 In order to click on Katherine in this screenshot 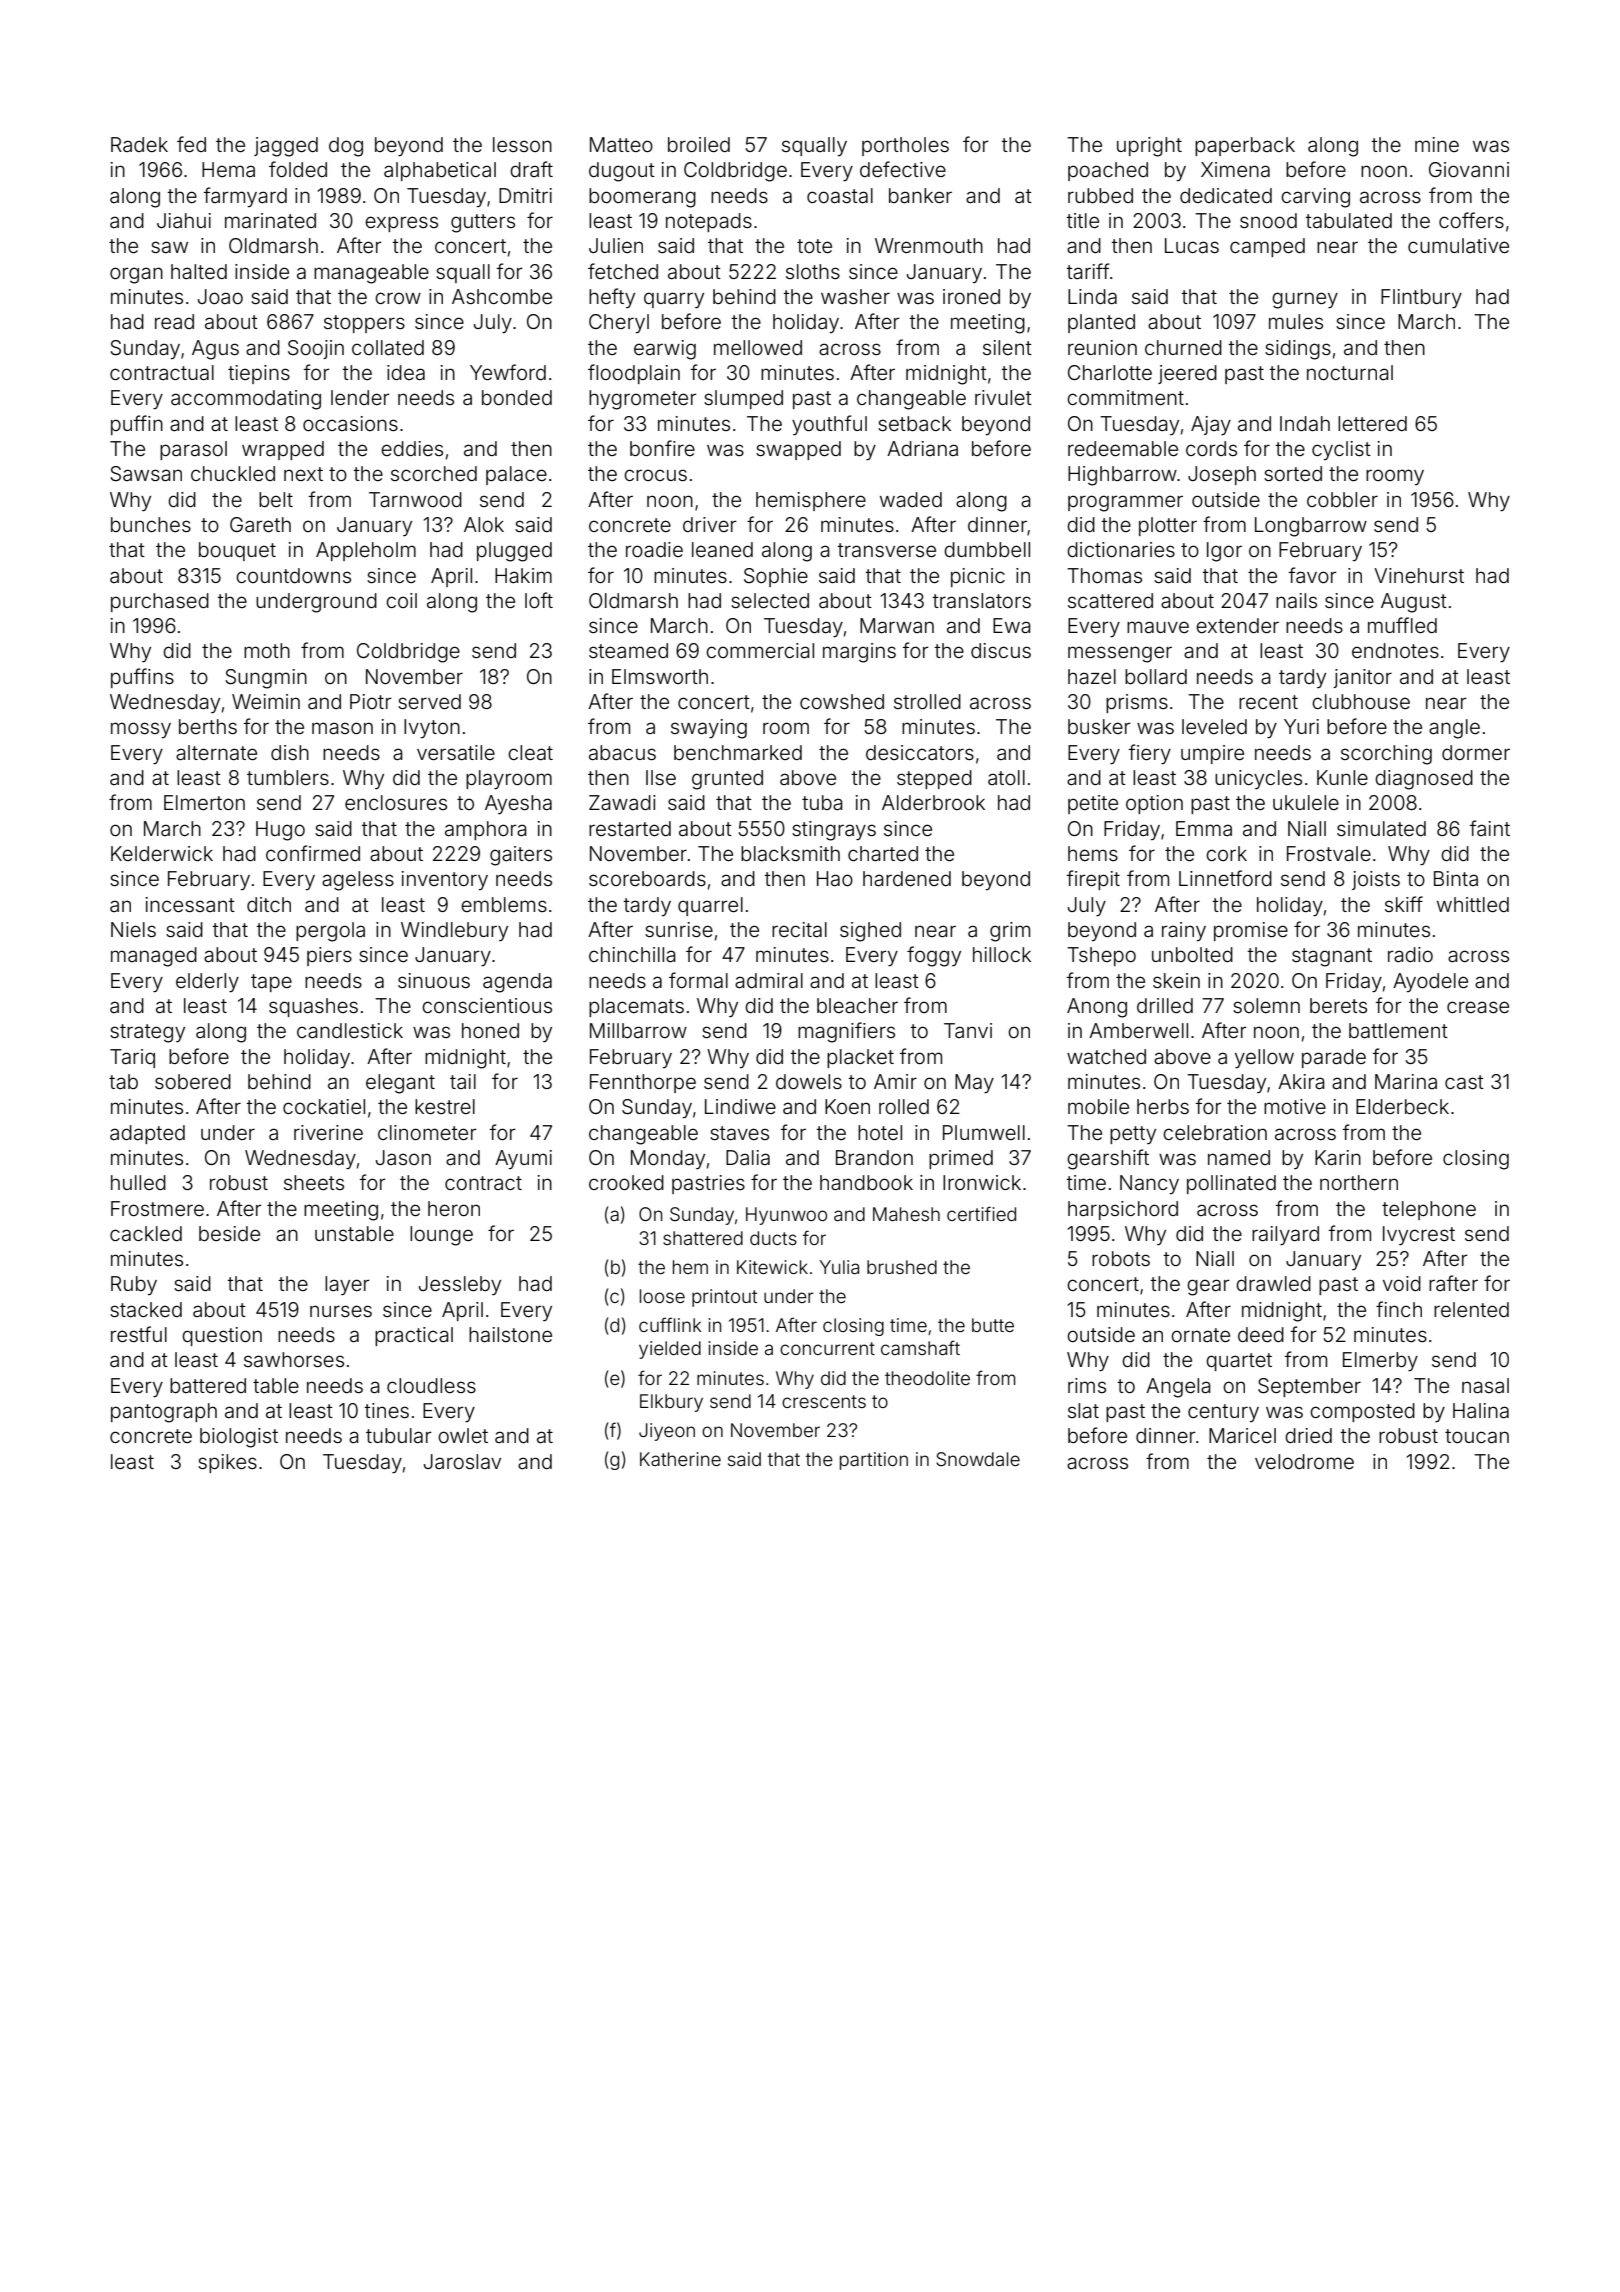, I will do `click(680, 1459)`.
